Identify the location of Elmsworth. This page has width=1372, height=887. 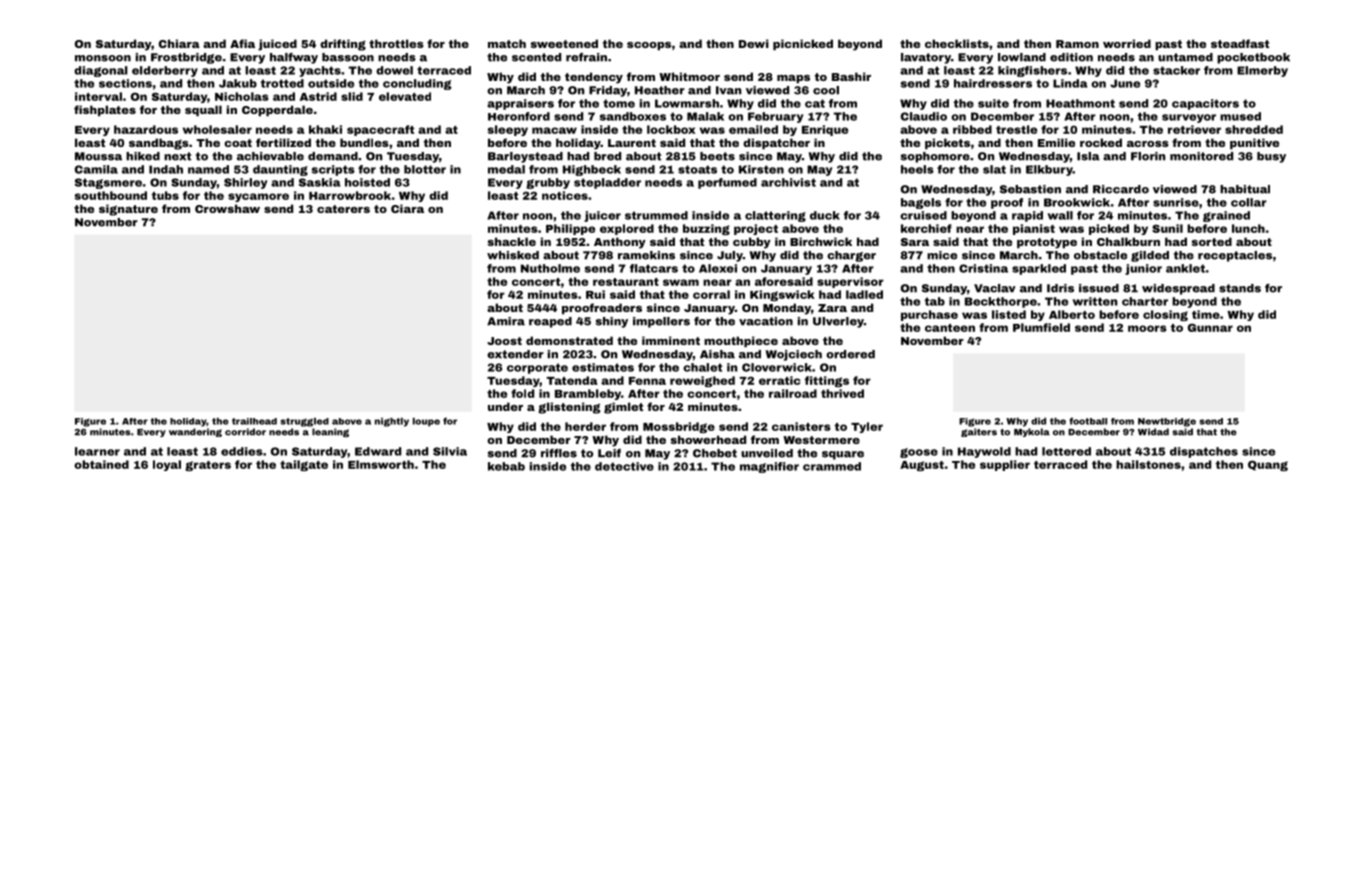
(381, 464).
